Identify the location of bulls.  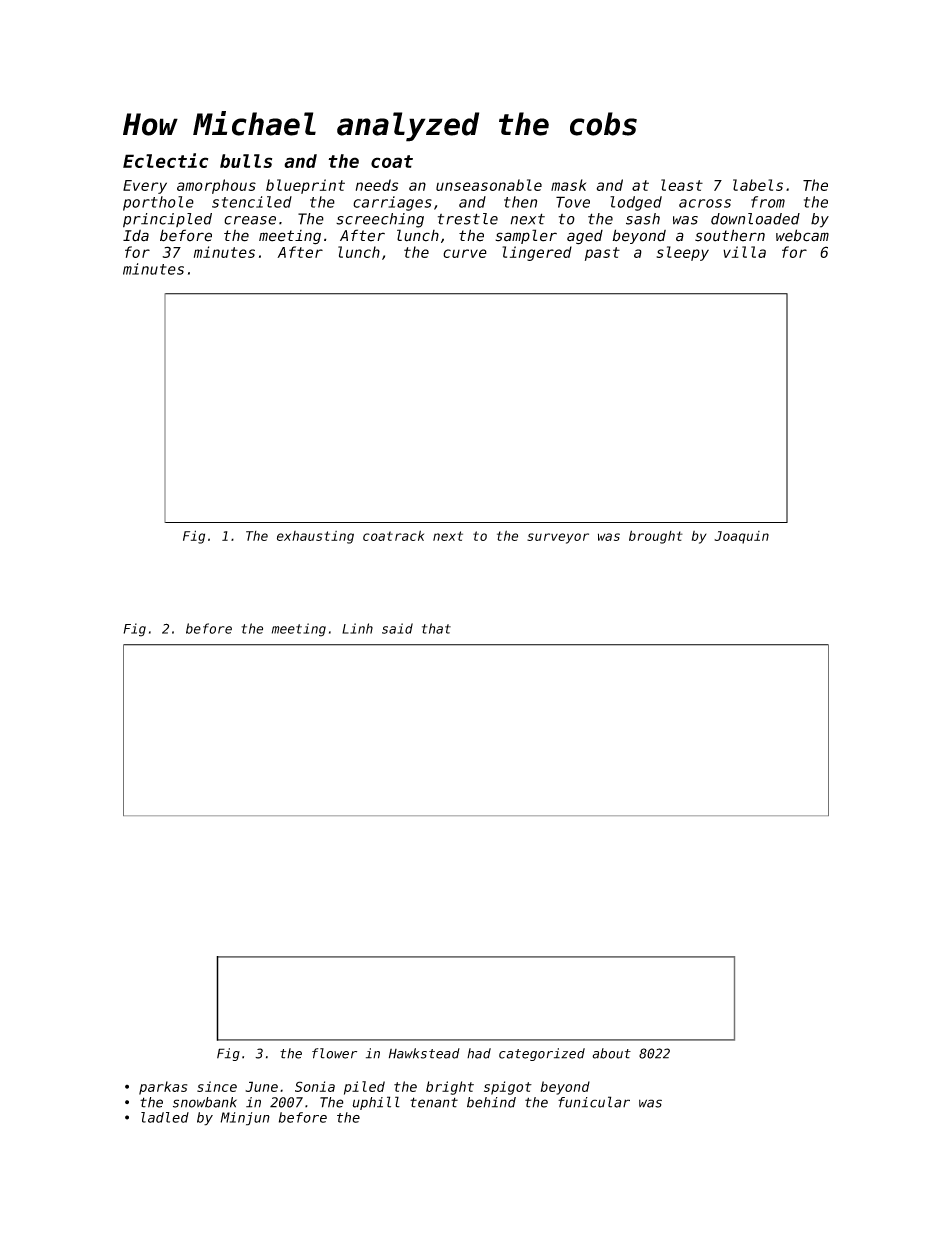
(246, 161).
